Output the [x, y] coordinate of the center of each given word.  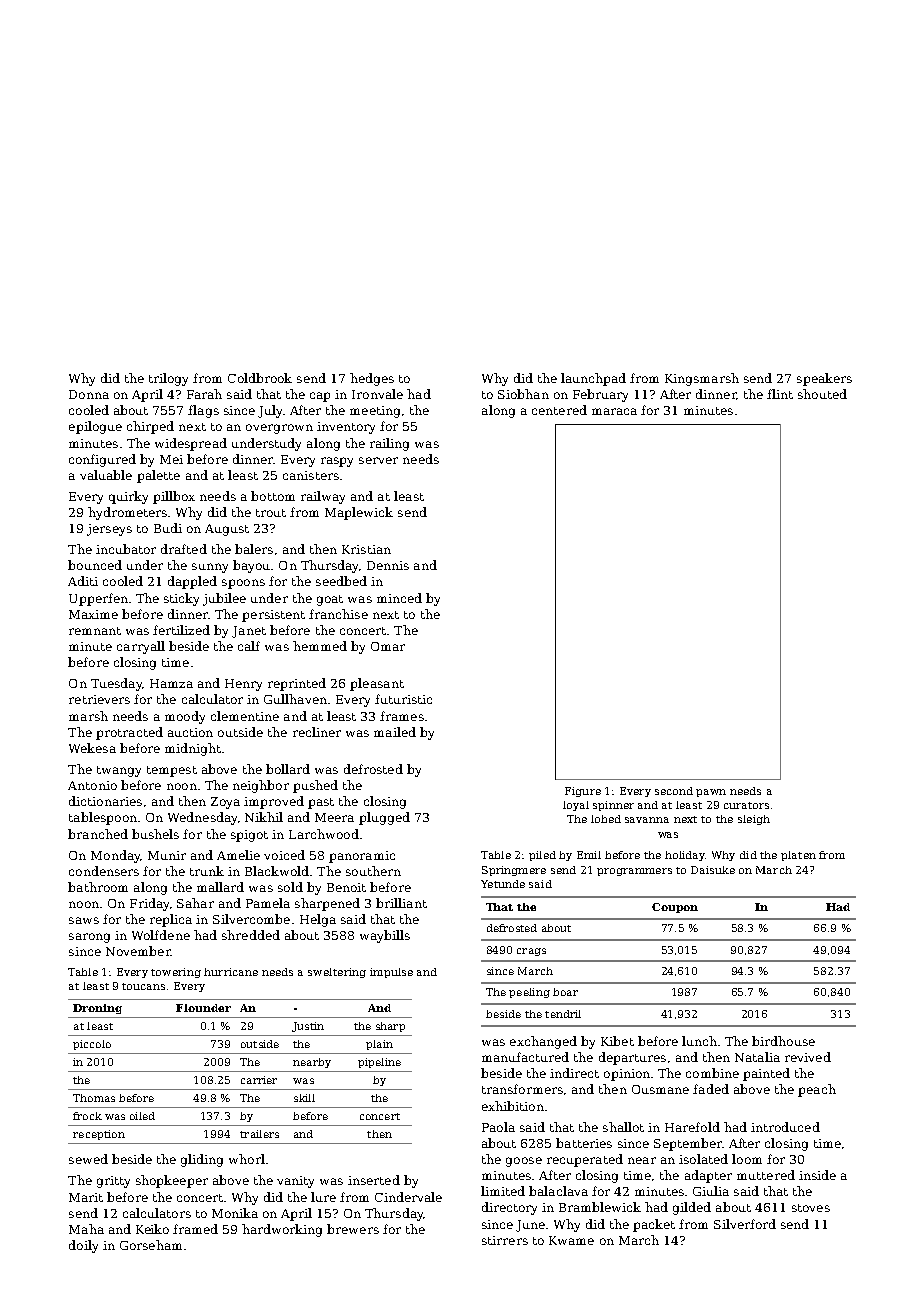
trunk [207, 871]
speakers [824, 379]
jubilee [224, 599]
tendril [563, 1014]
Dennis [388, 565]
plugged [384, 818]
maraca [614, 411]
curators [746, 805]
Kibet [617, 1041]
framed [195, 1229]
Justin [308, 1027]
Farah [204, 394]
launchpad [593, 379]
